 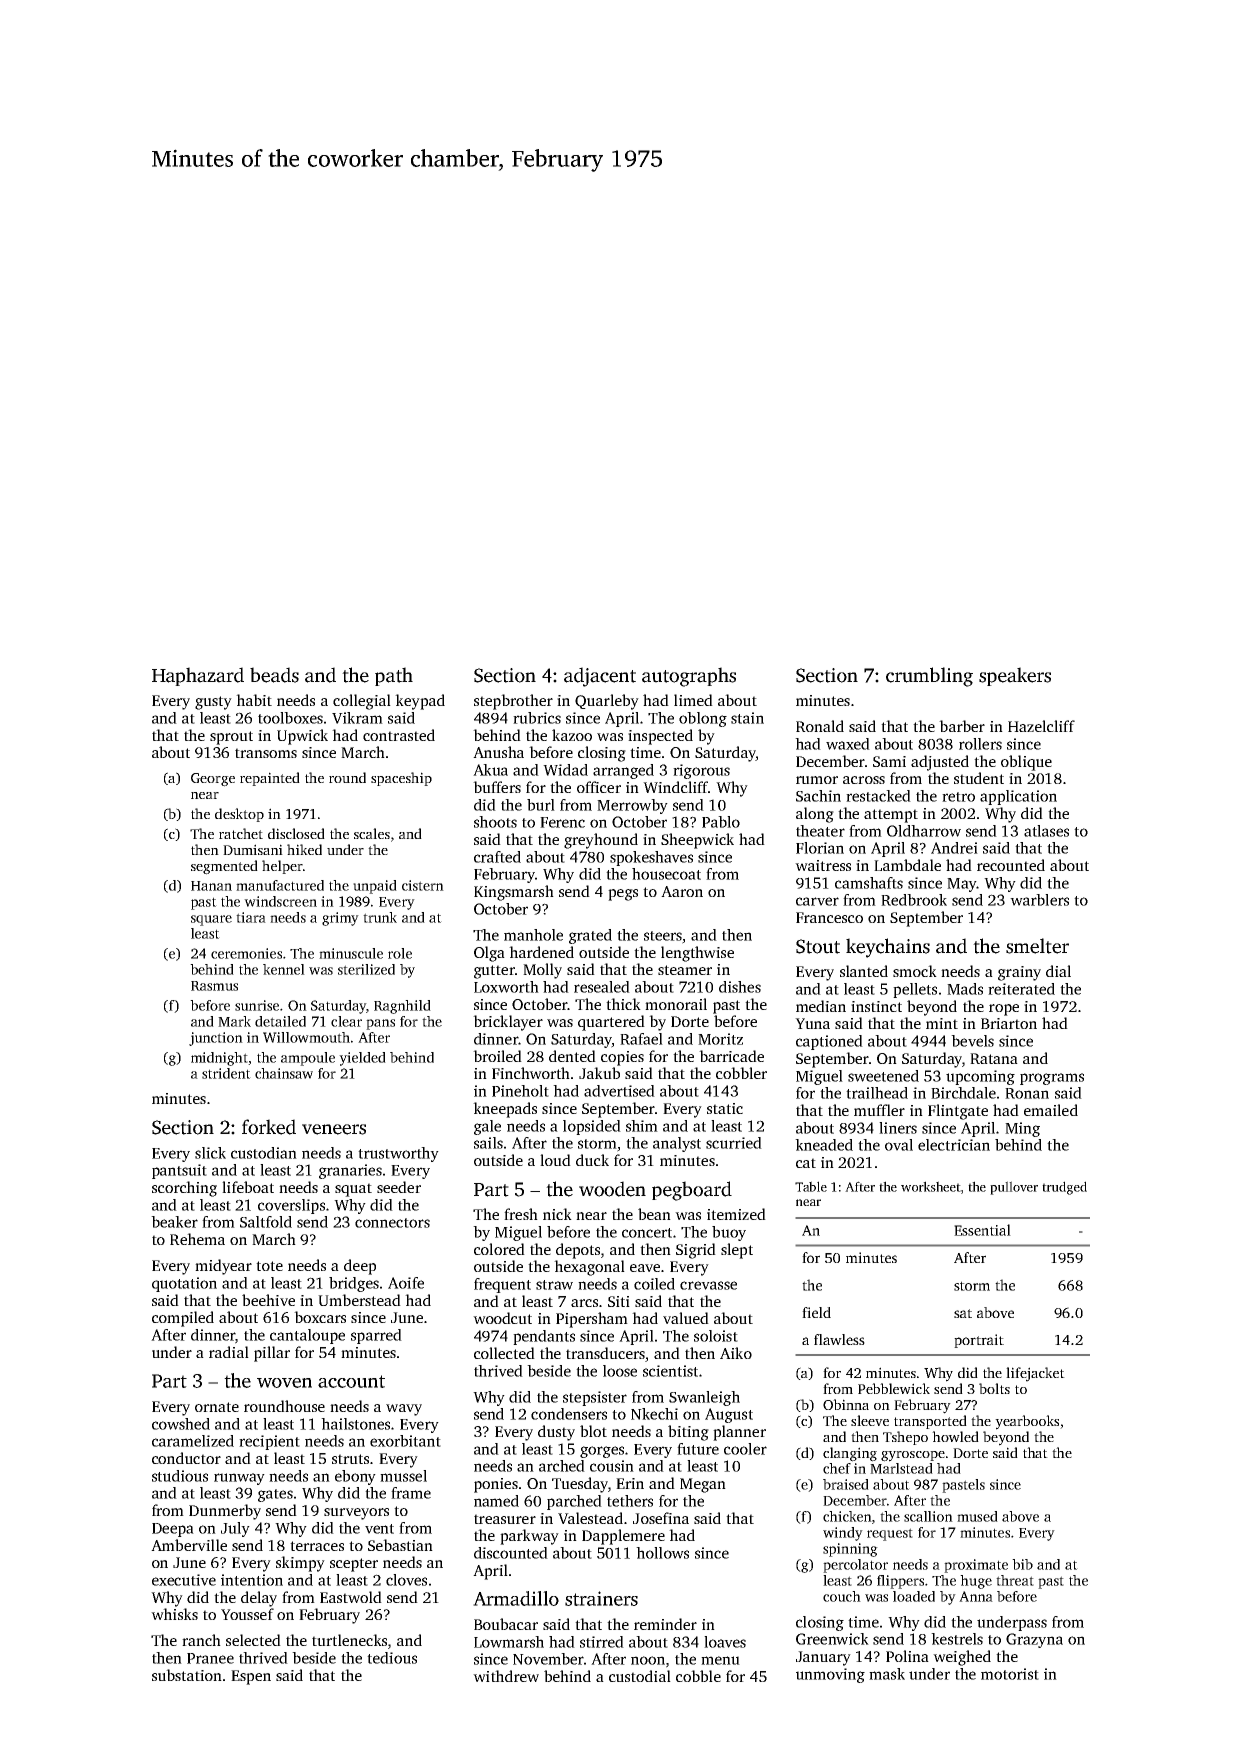 What do you see at coordinates (677, 1144) in the page?
I see `analyst` at bounding box center [677, 1144].
